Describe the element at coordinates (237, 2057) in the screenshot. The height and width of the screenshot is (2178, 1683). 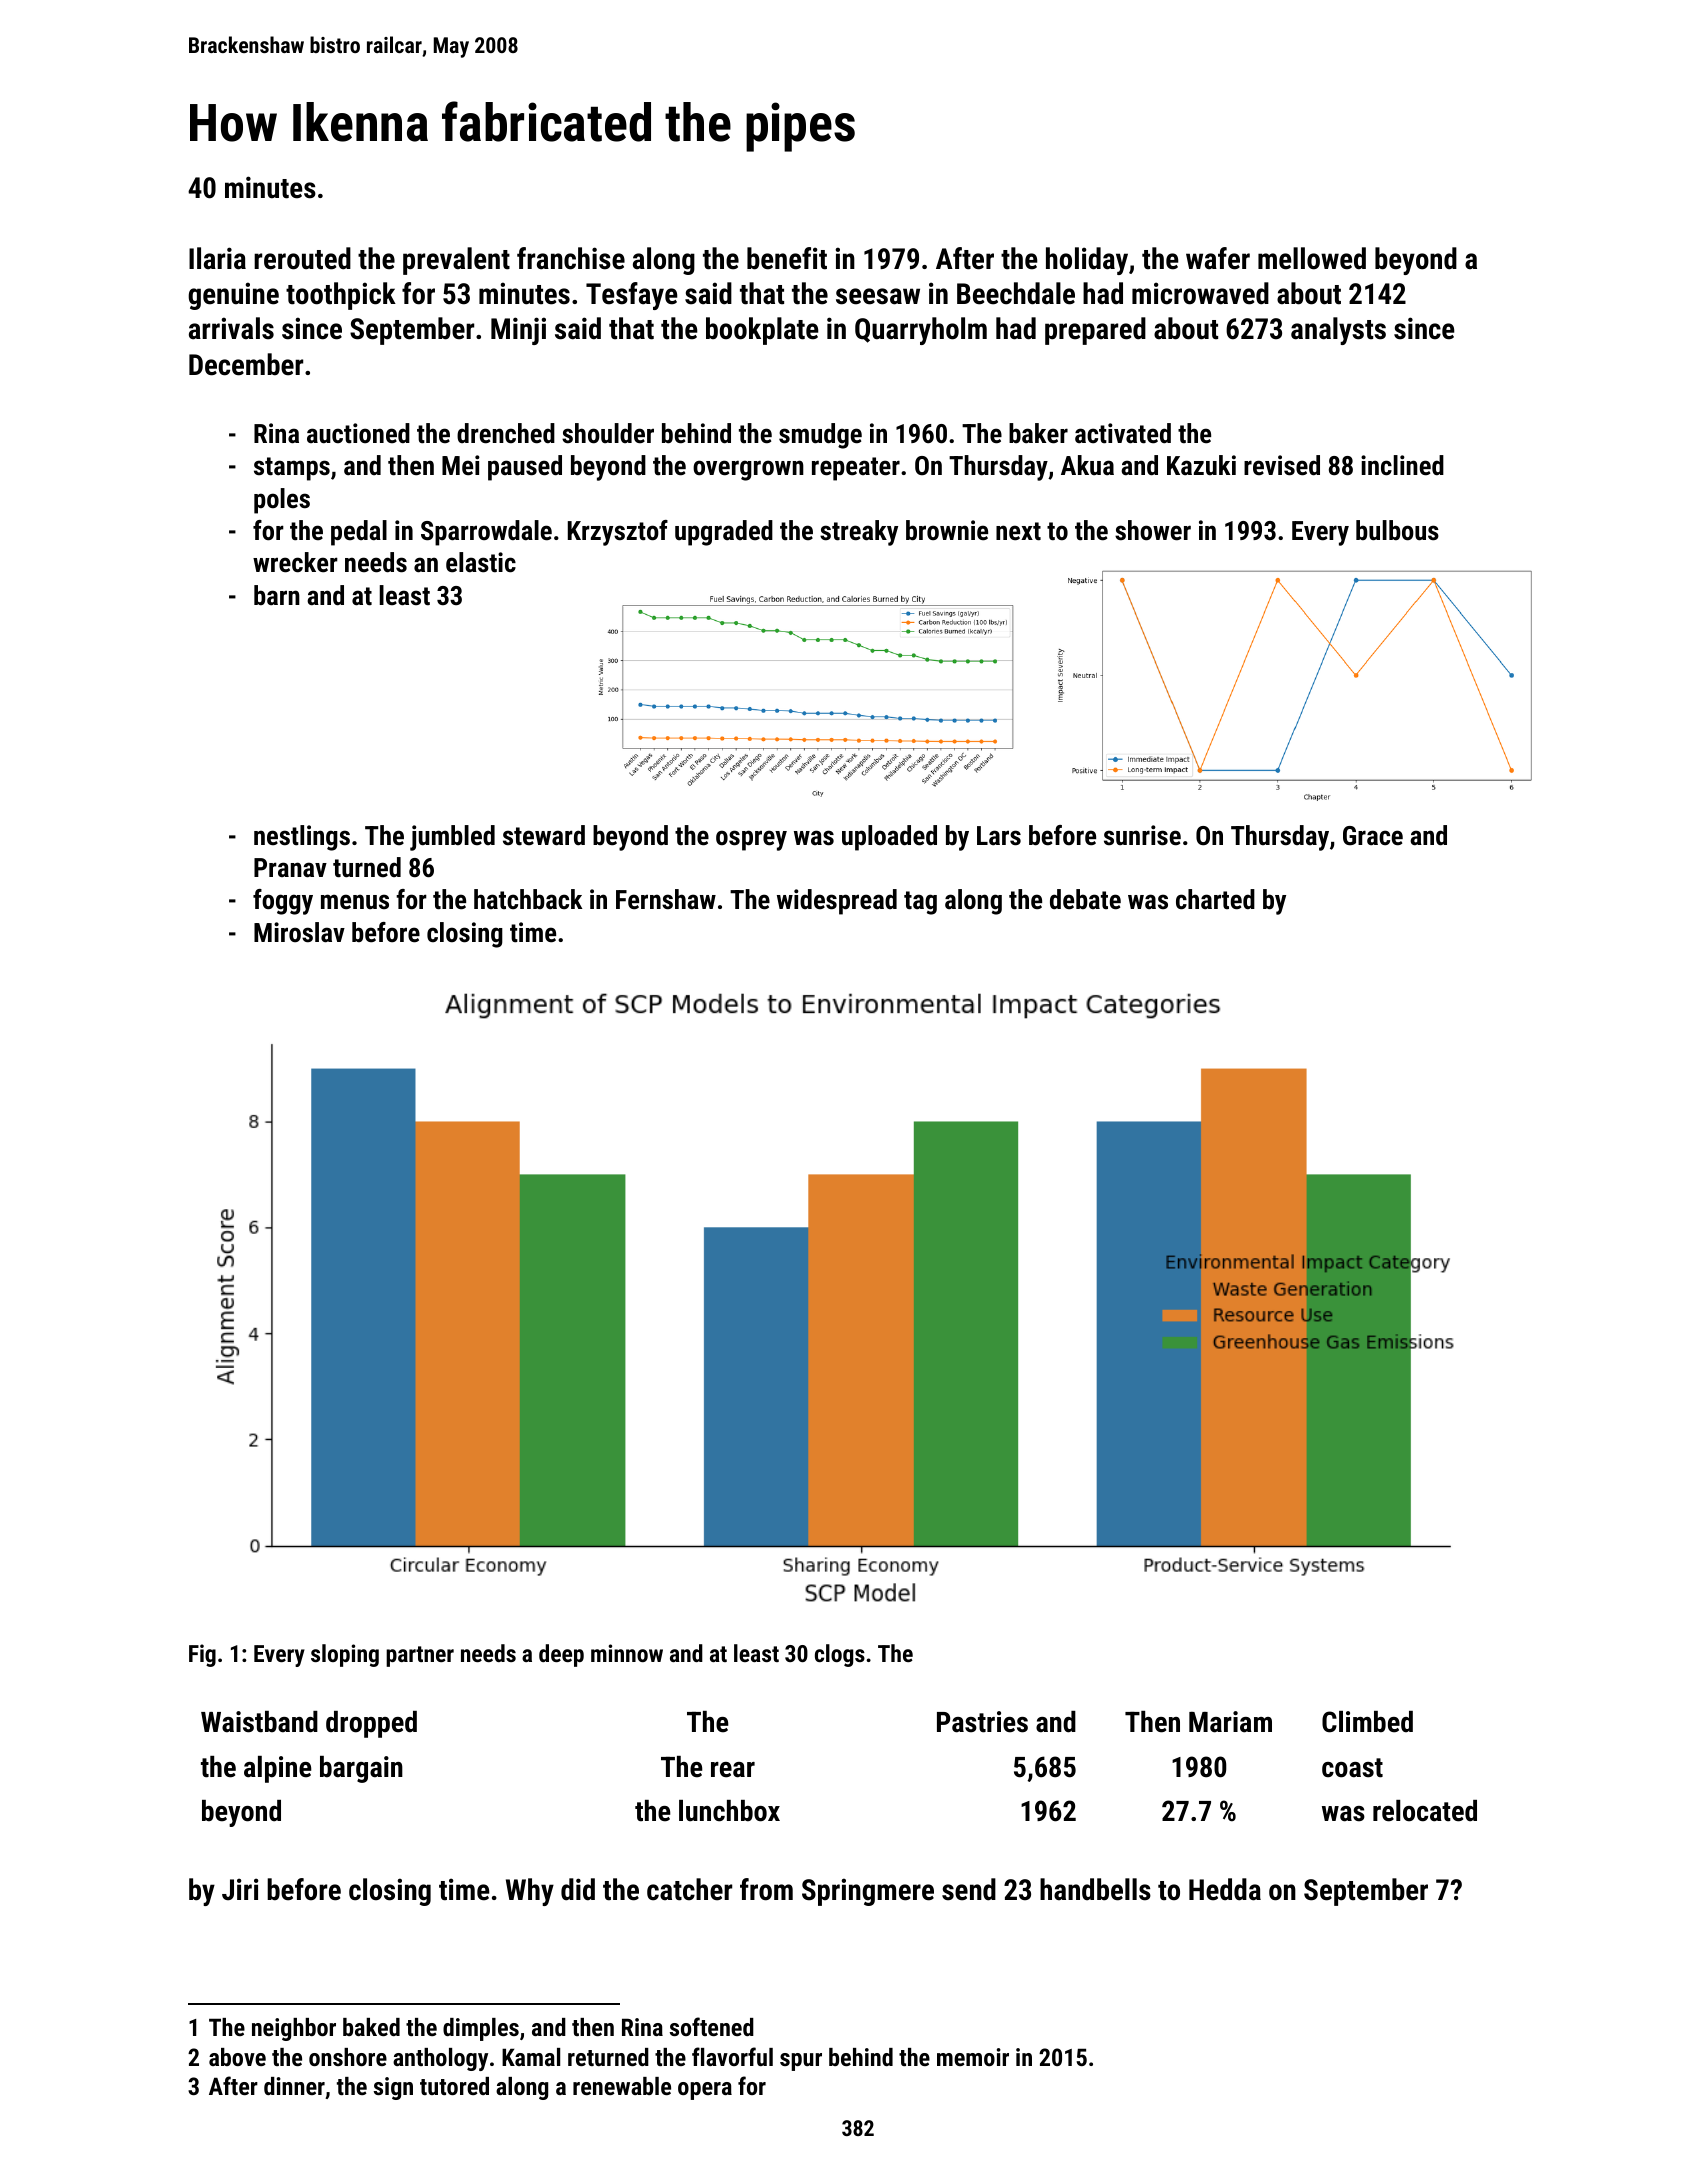
I see `above` at that location.
